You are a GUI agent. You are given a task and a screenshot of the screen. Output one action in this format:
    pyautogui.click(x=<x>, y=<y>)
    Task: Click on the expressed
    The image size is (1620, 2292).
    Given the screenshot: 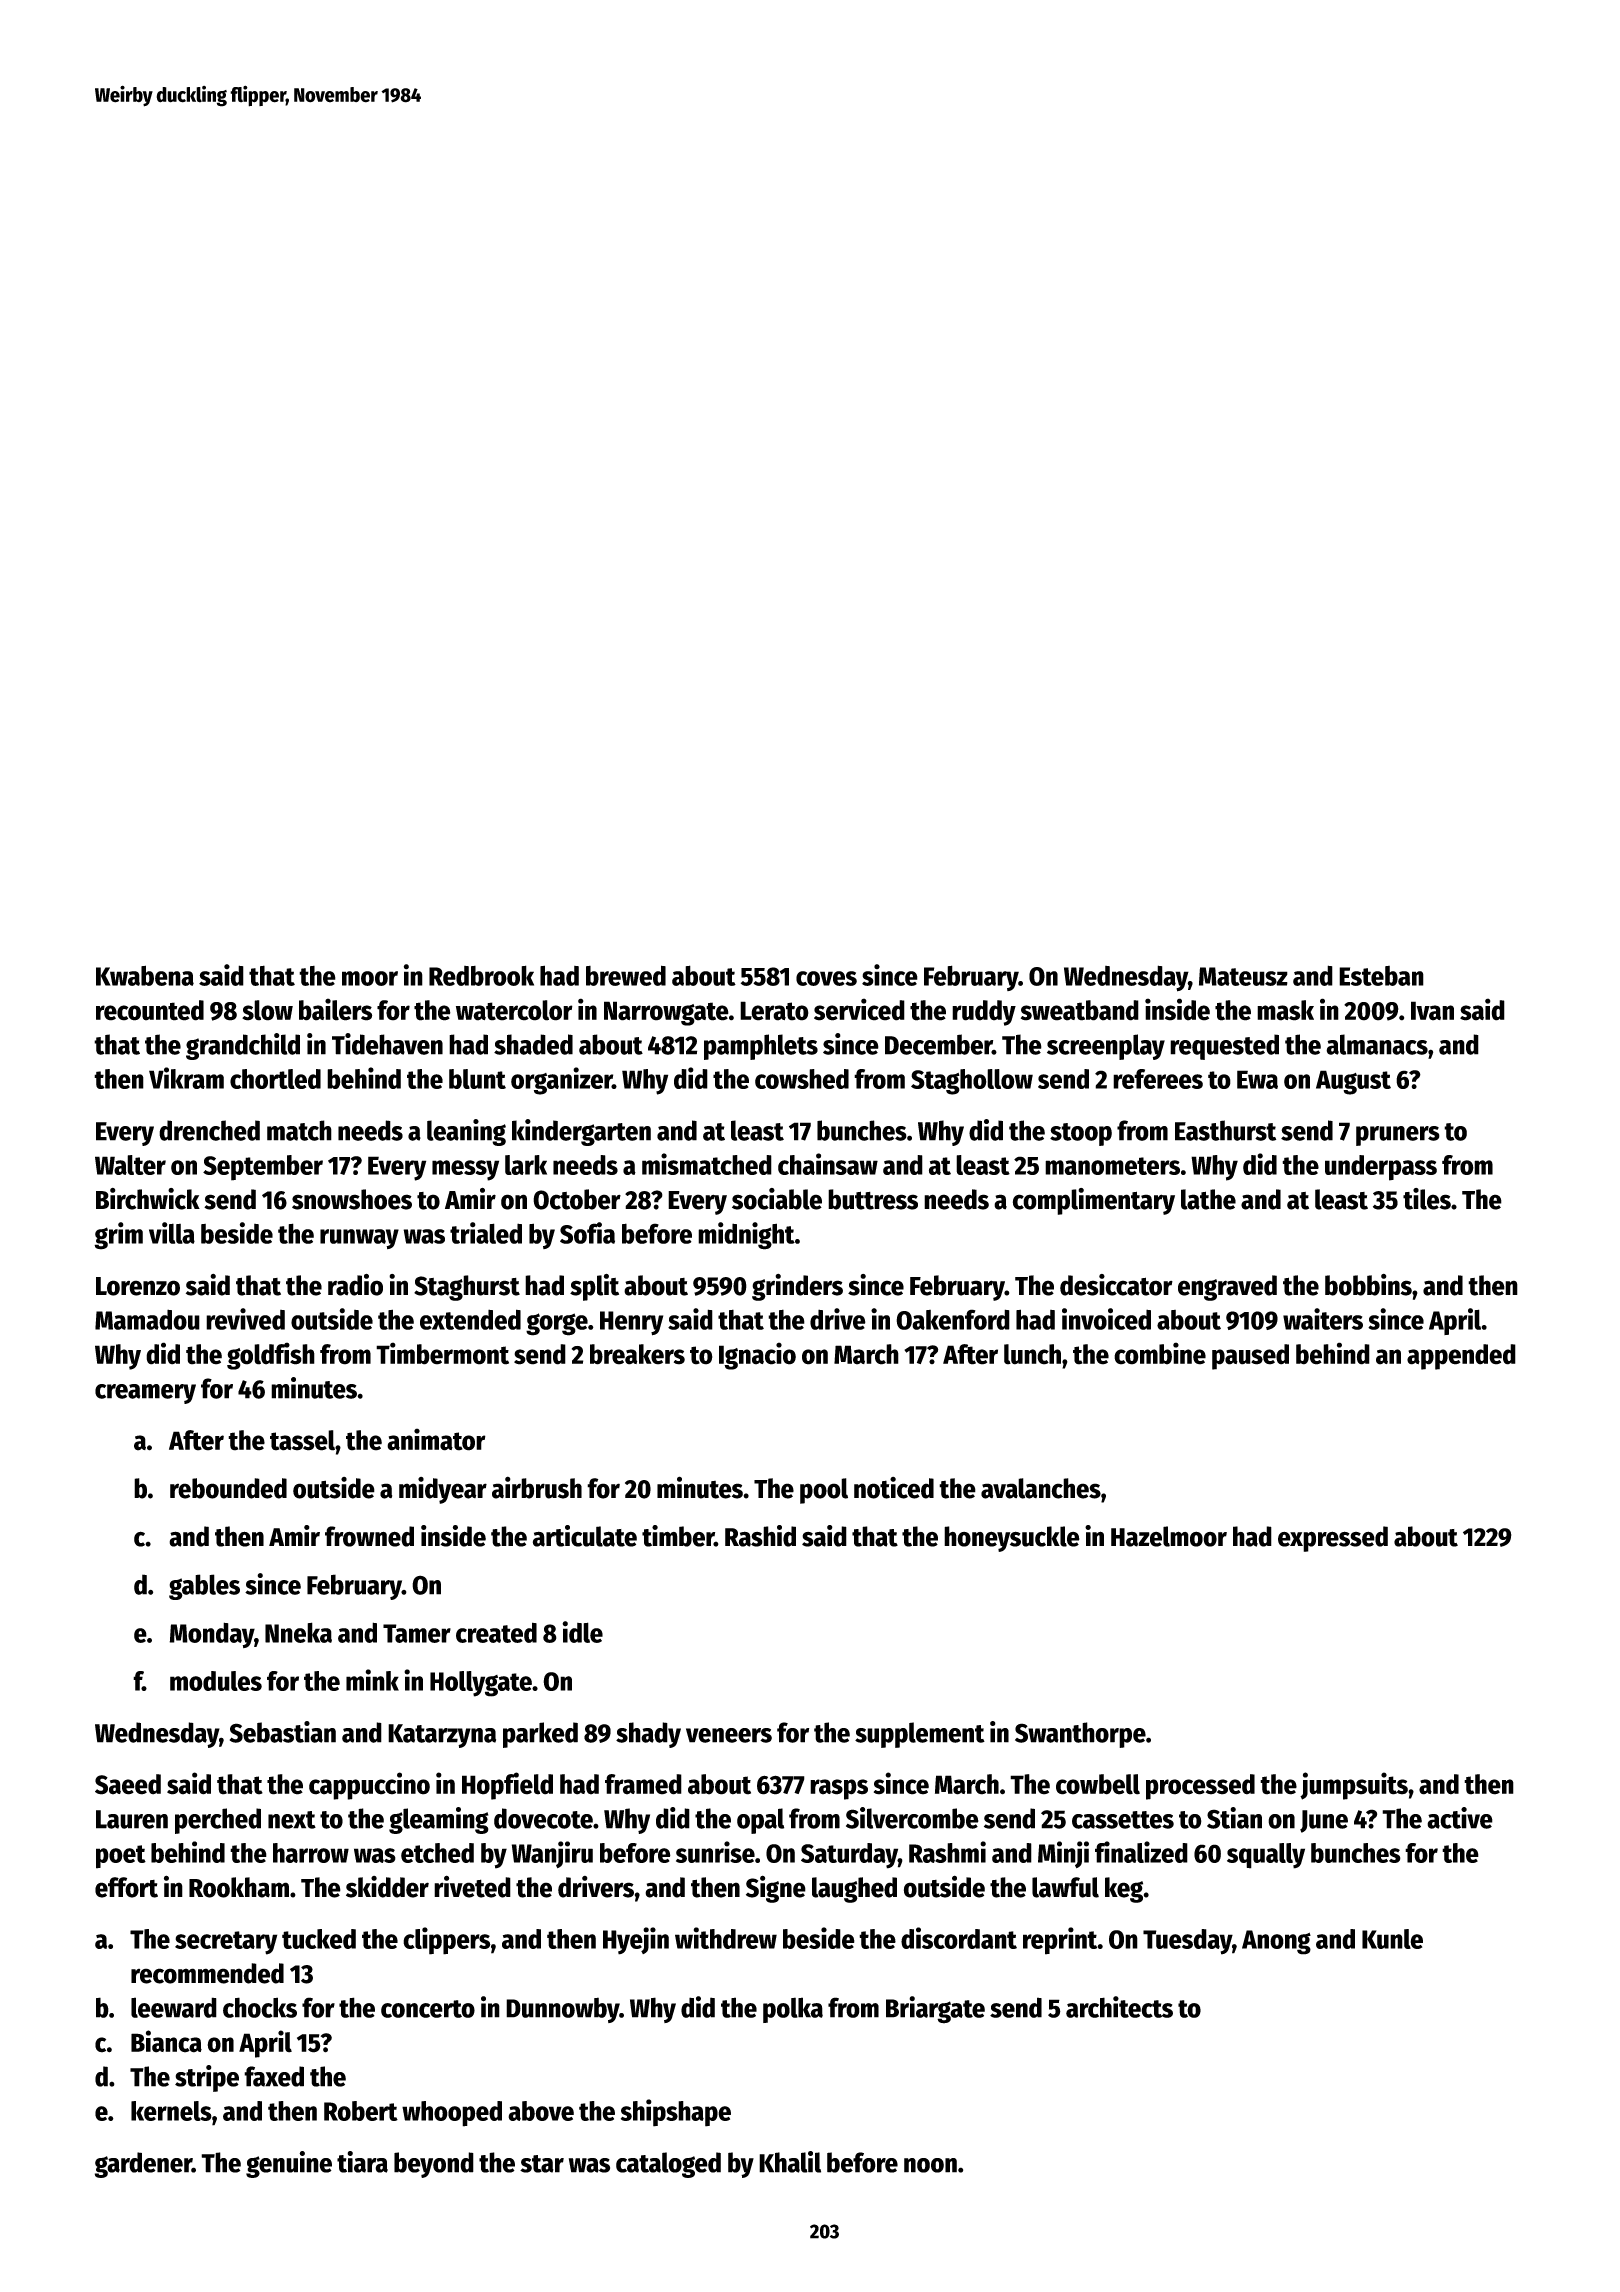 What is the action you would take?
    pyautogui.click(x=1333, y=1539)
